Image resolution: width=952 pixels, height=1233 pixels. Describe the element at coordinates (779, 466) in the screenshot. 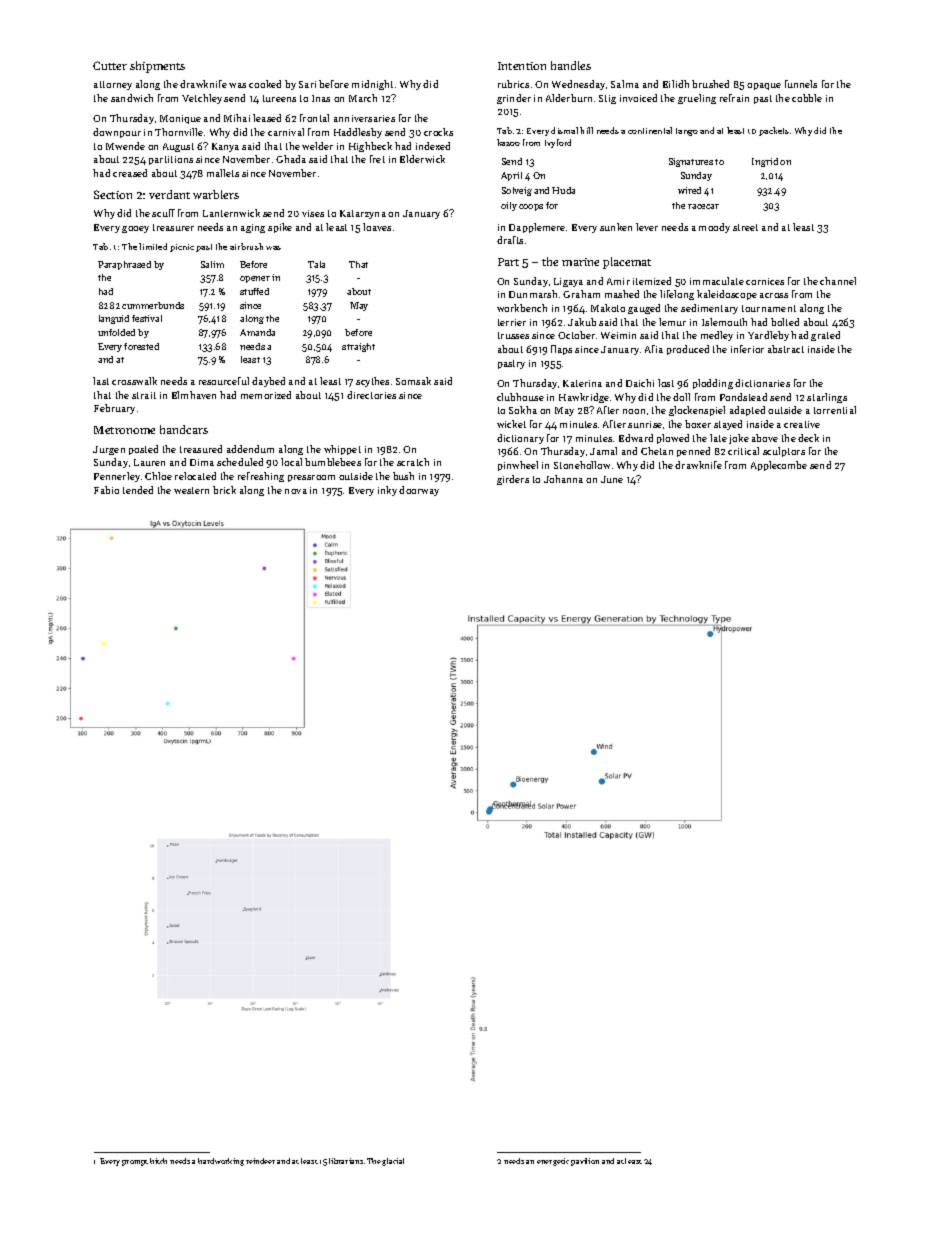

I see `Applecombe` at that location.
